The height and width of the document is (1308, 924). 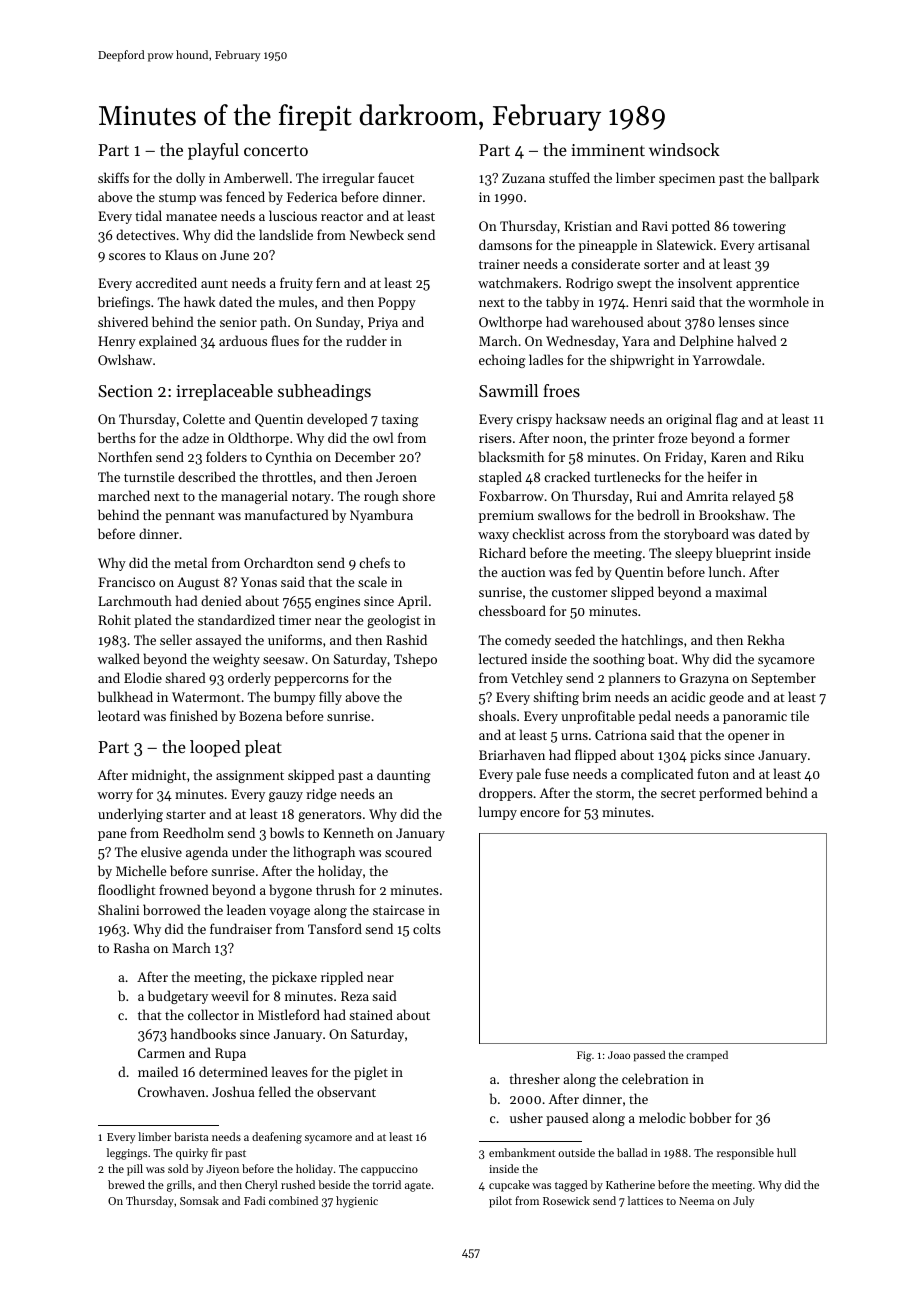 I want to click on droppers, so click(x=506, y=794).
